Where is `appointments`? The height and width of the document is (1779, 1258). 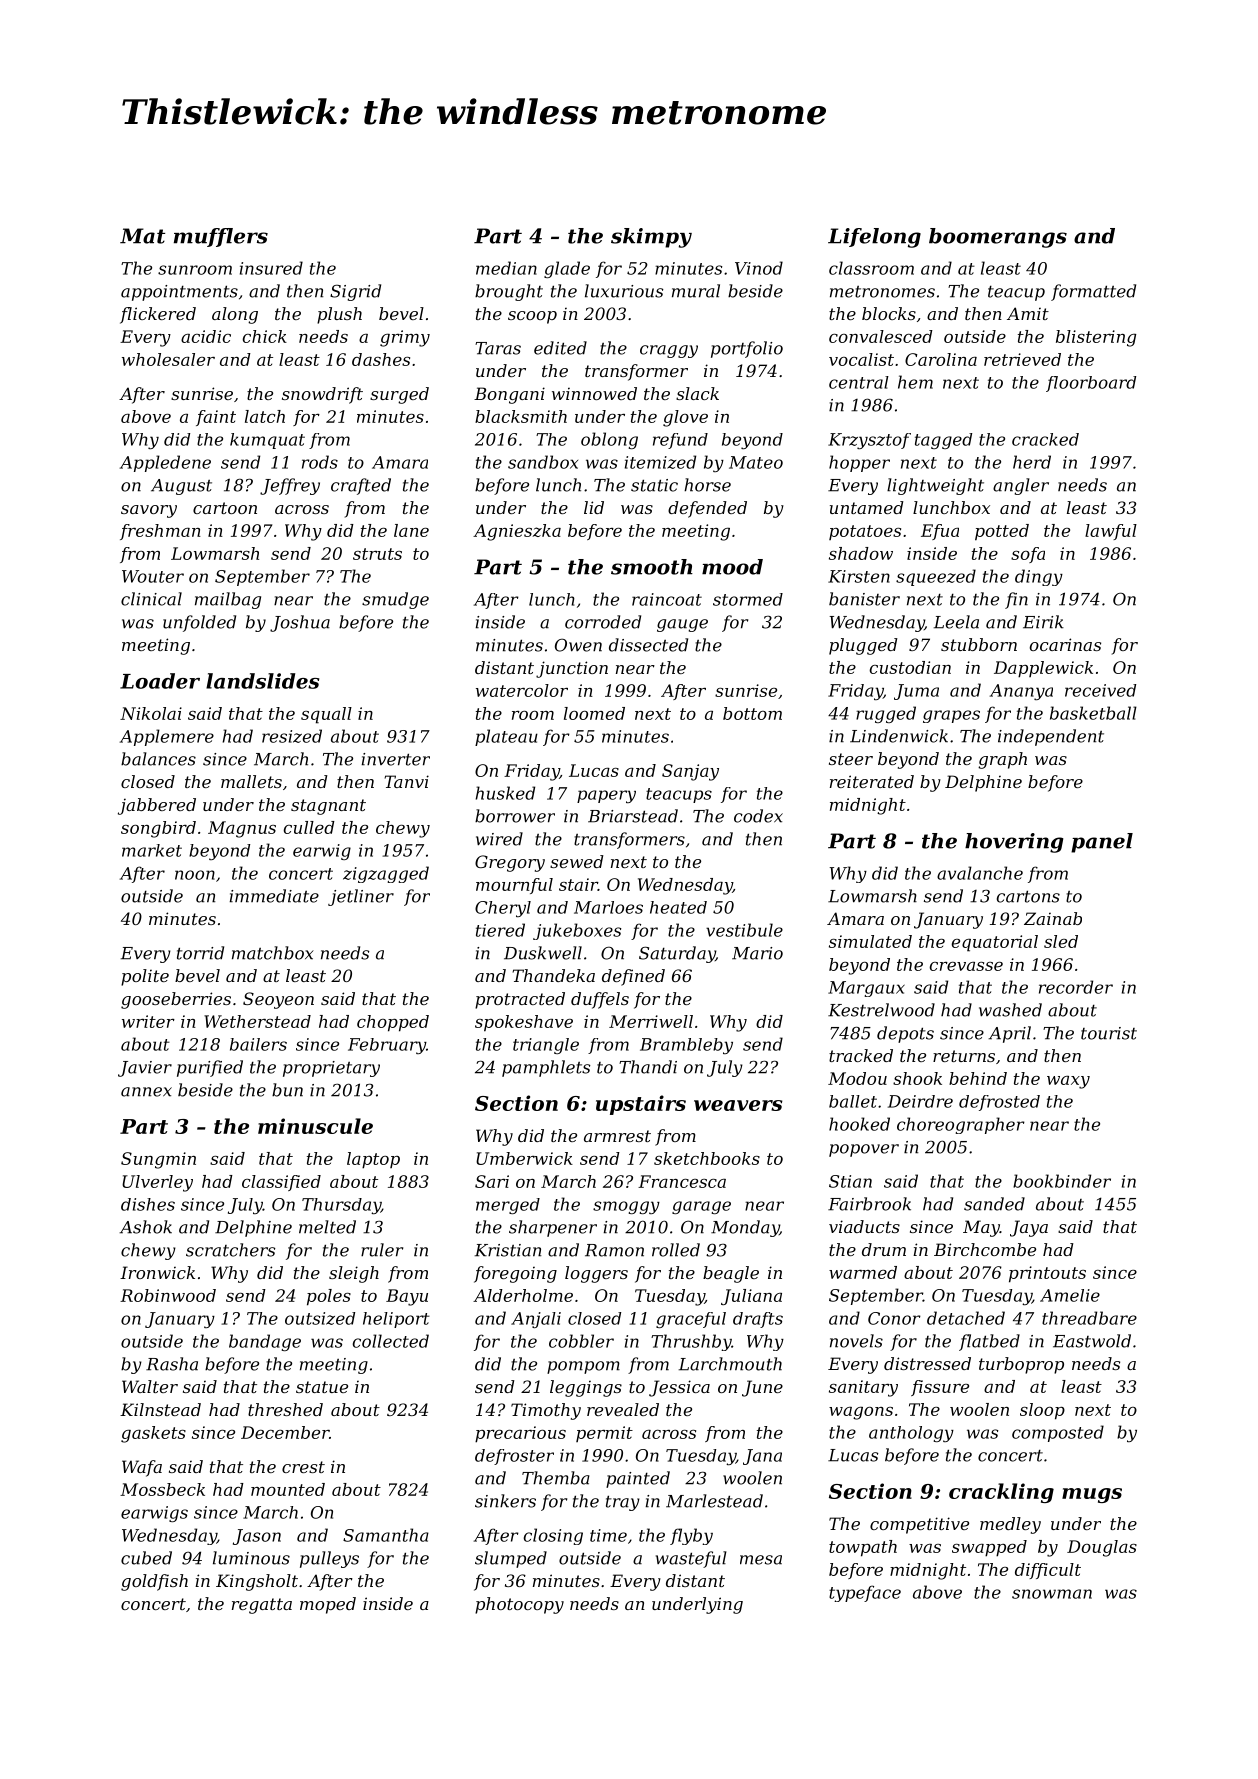 appointments is located at coordinates (179, 293).
